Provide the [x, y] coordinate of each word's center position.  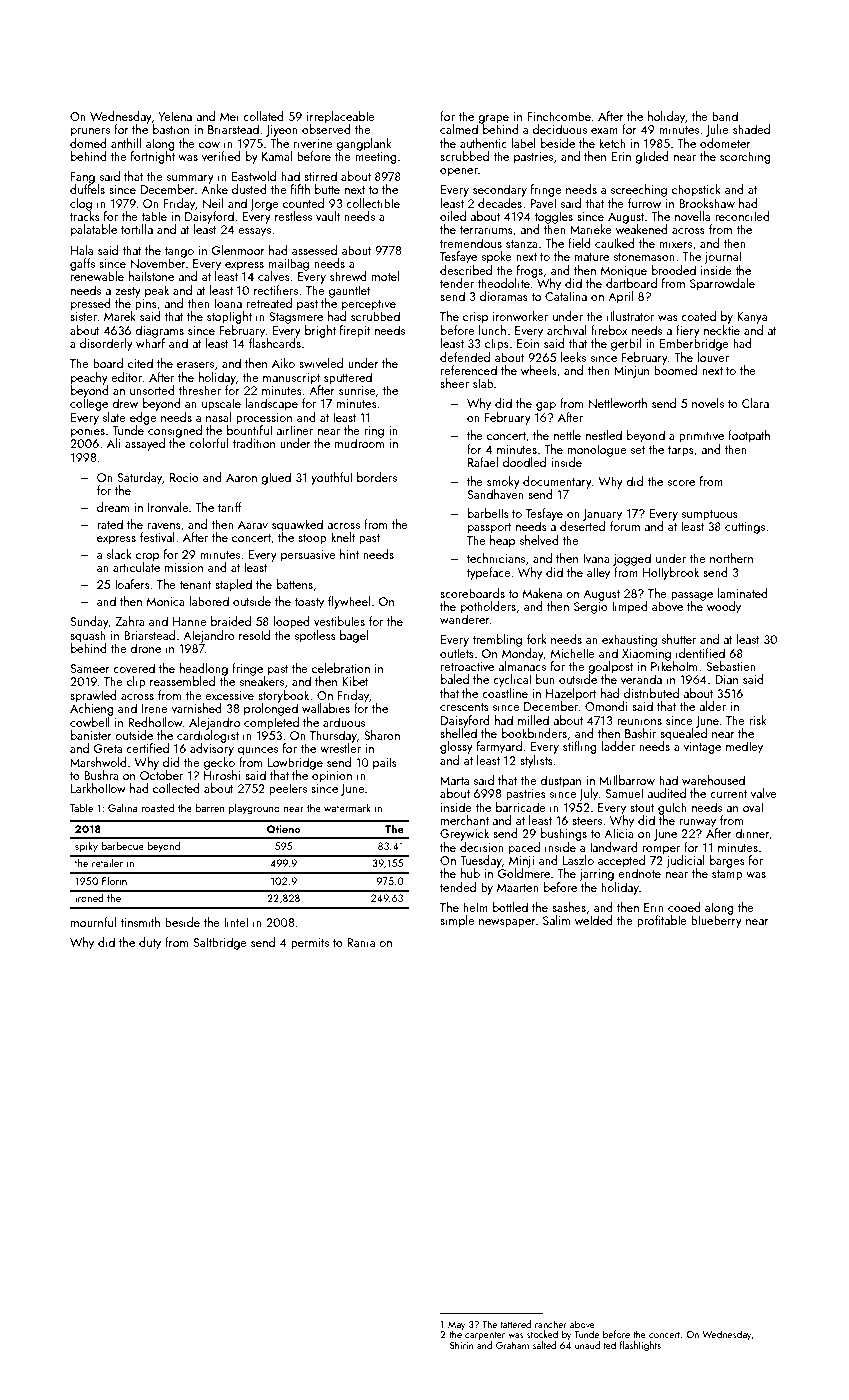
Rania [361, 942]
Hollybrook [671, 573]
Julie [717, 130]
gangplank [364, 144]
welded [594, 920]
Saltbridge [220, 943]
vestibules [339, 621]
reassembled [182, 681]
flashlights [640, 1346]
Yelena [175, 116]
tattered [515, 1324]
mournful [93, 922]
